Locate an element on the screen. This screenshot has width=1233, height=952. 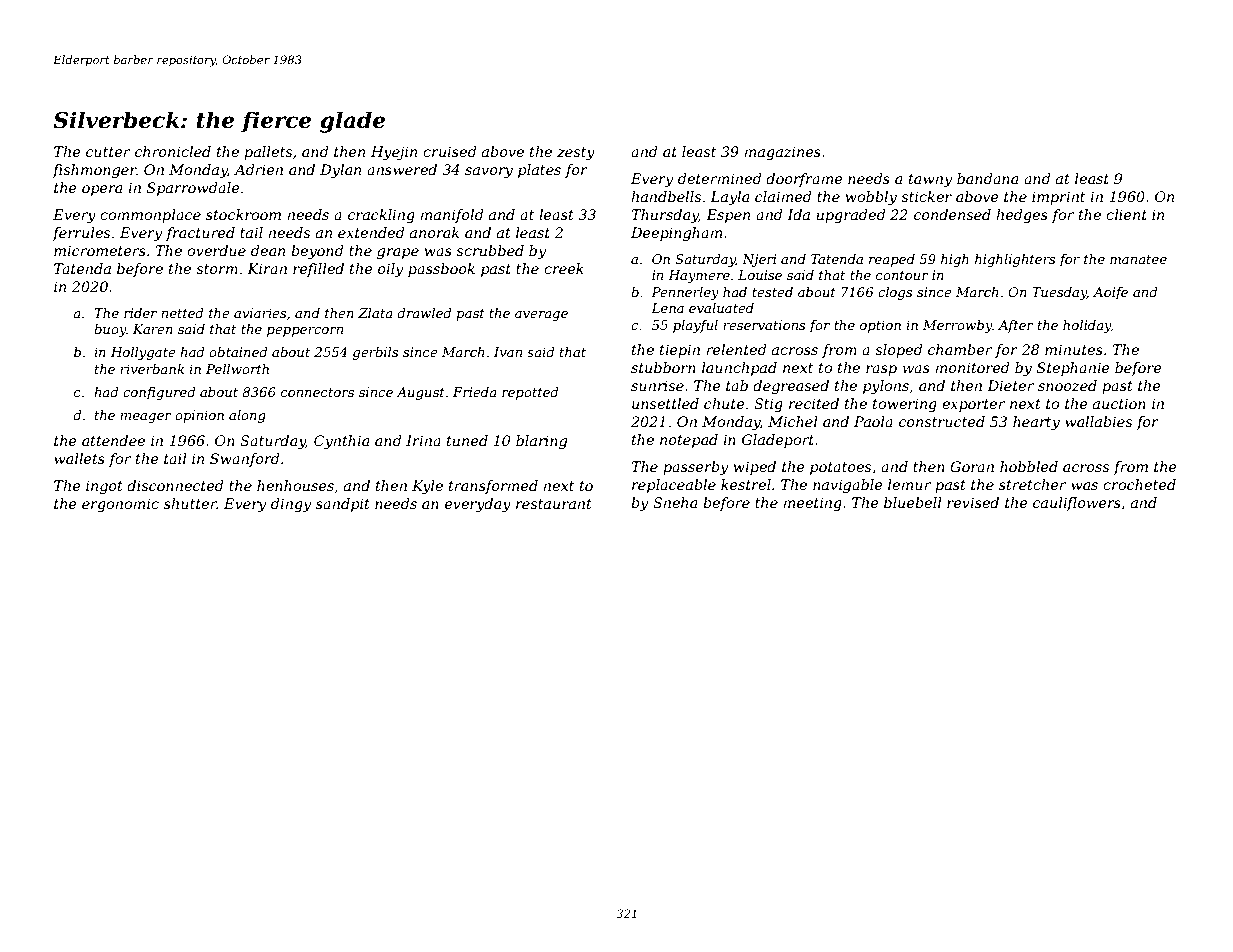
Hyejin is located at coordinates (394, 153).
